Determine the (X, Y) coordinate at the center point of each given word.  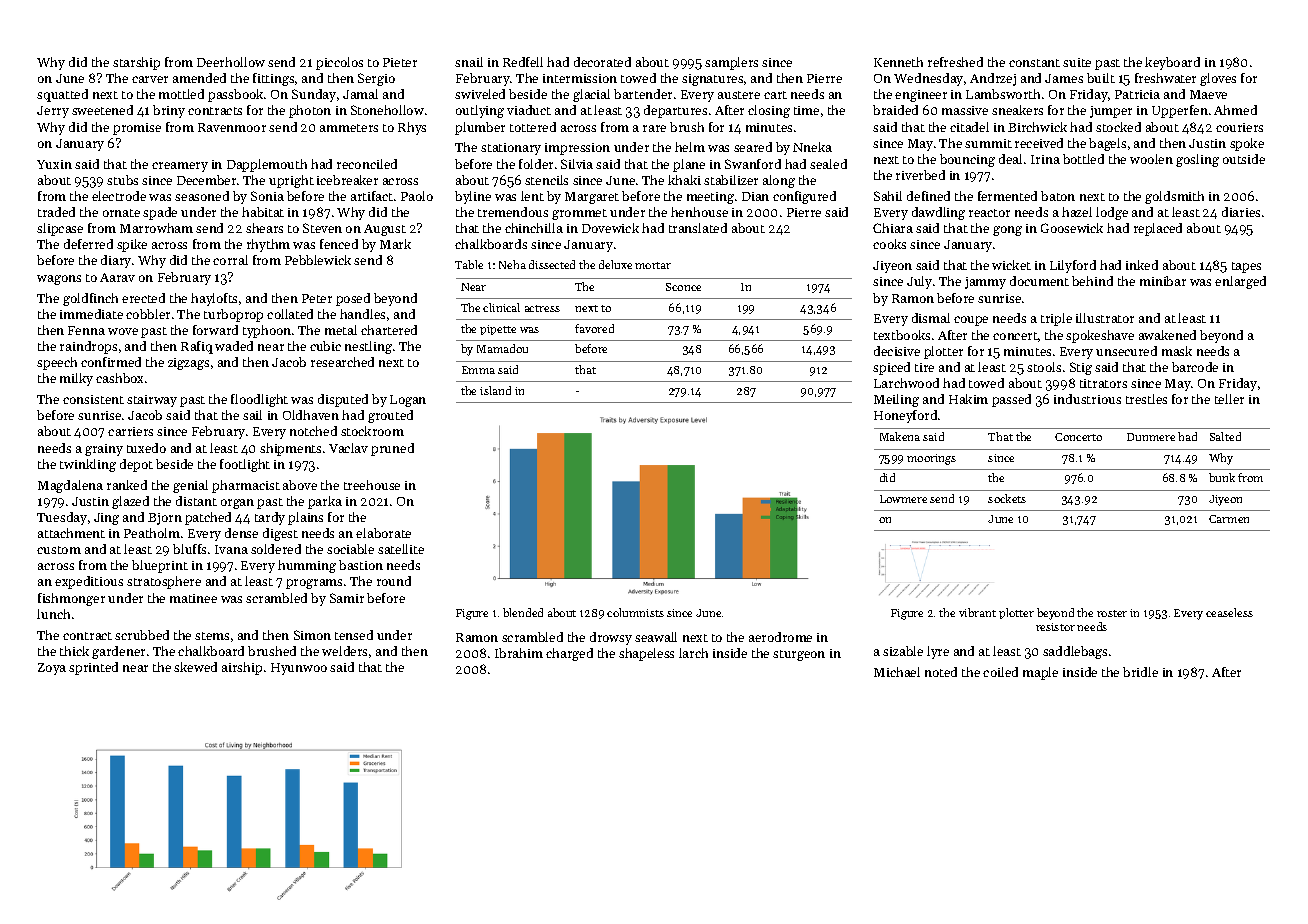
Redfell (523, 62)
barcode (1195, 367)
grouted (390, 416)
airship (242, 668)
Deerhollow (231, 62)
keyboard (1172, 63)
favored (594, 328)
